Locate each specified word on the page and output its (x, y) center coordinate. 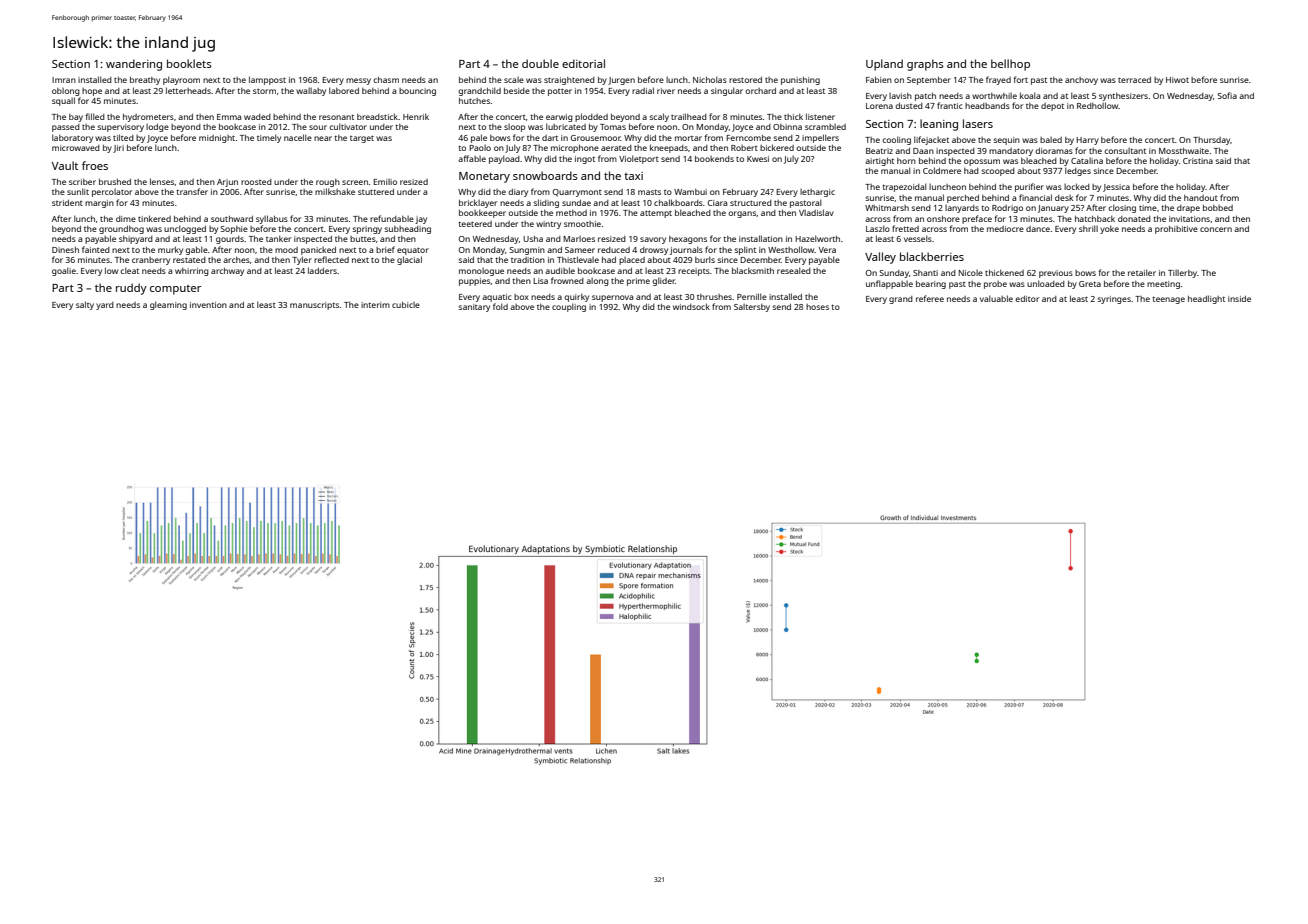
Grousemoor (596, 138)
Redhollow (1097, 105)
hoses (817, 307)
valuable (996, 298)
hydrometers (148, 118)
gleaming (168, 305)
